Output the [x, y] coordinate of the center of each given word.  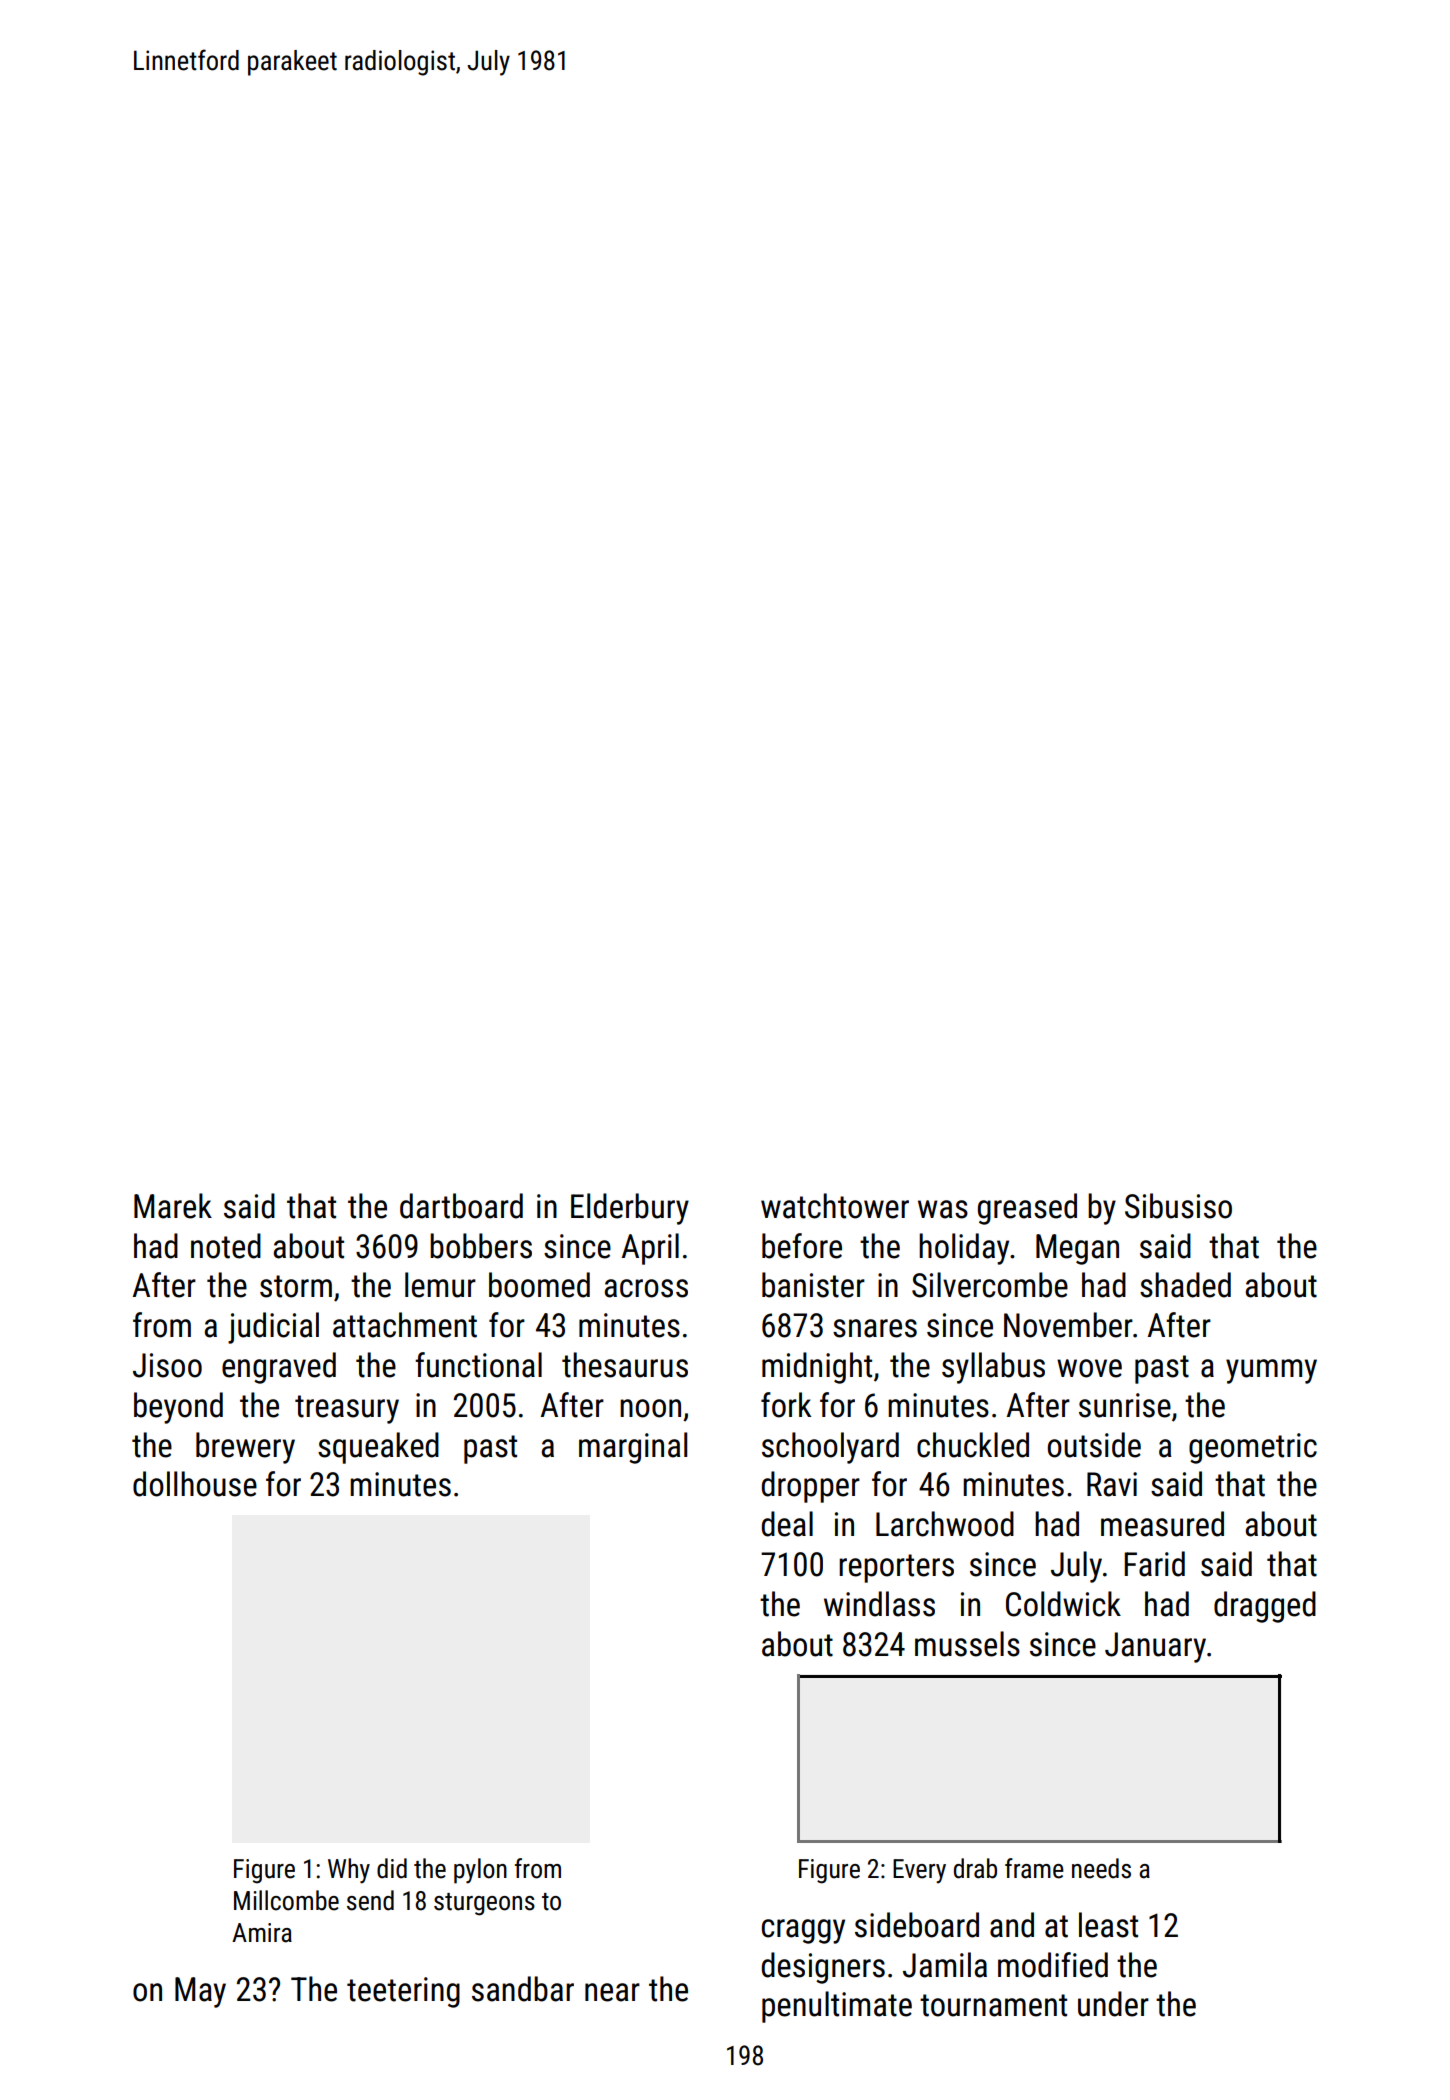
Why [349, 1871]
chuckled [973, 1445]
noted [226, 1246]
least [1108, 1925]
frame [1034, 1868]
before [802, 1246]
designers [823, 1968]
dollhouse [195, 1484]
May [200, 1992]
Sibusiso [1178, 1206]
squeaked [378, 1448]
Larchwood [945, 1524]
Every [919, 1871]
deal [787, 1524]
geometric [1253, 1448]
